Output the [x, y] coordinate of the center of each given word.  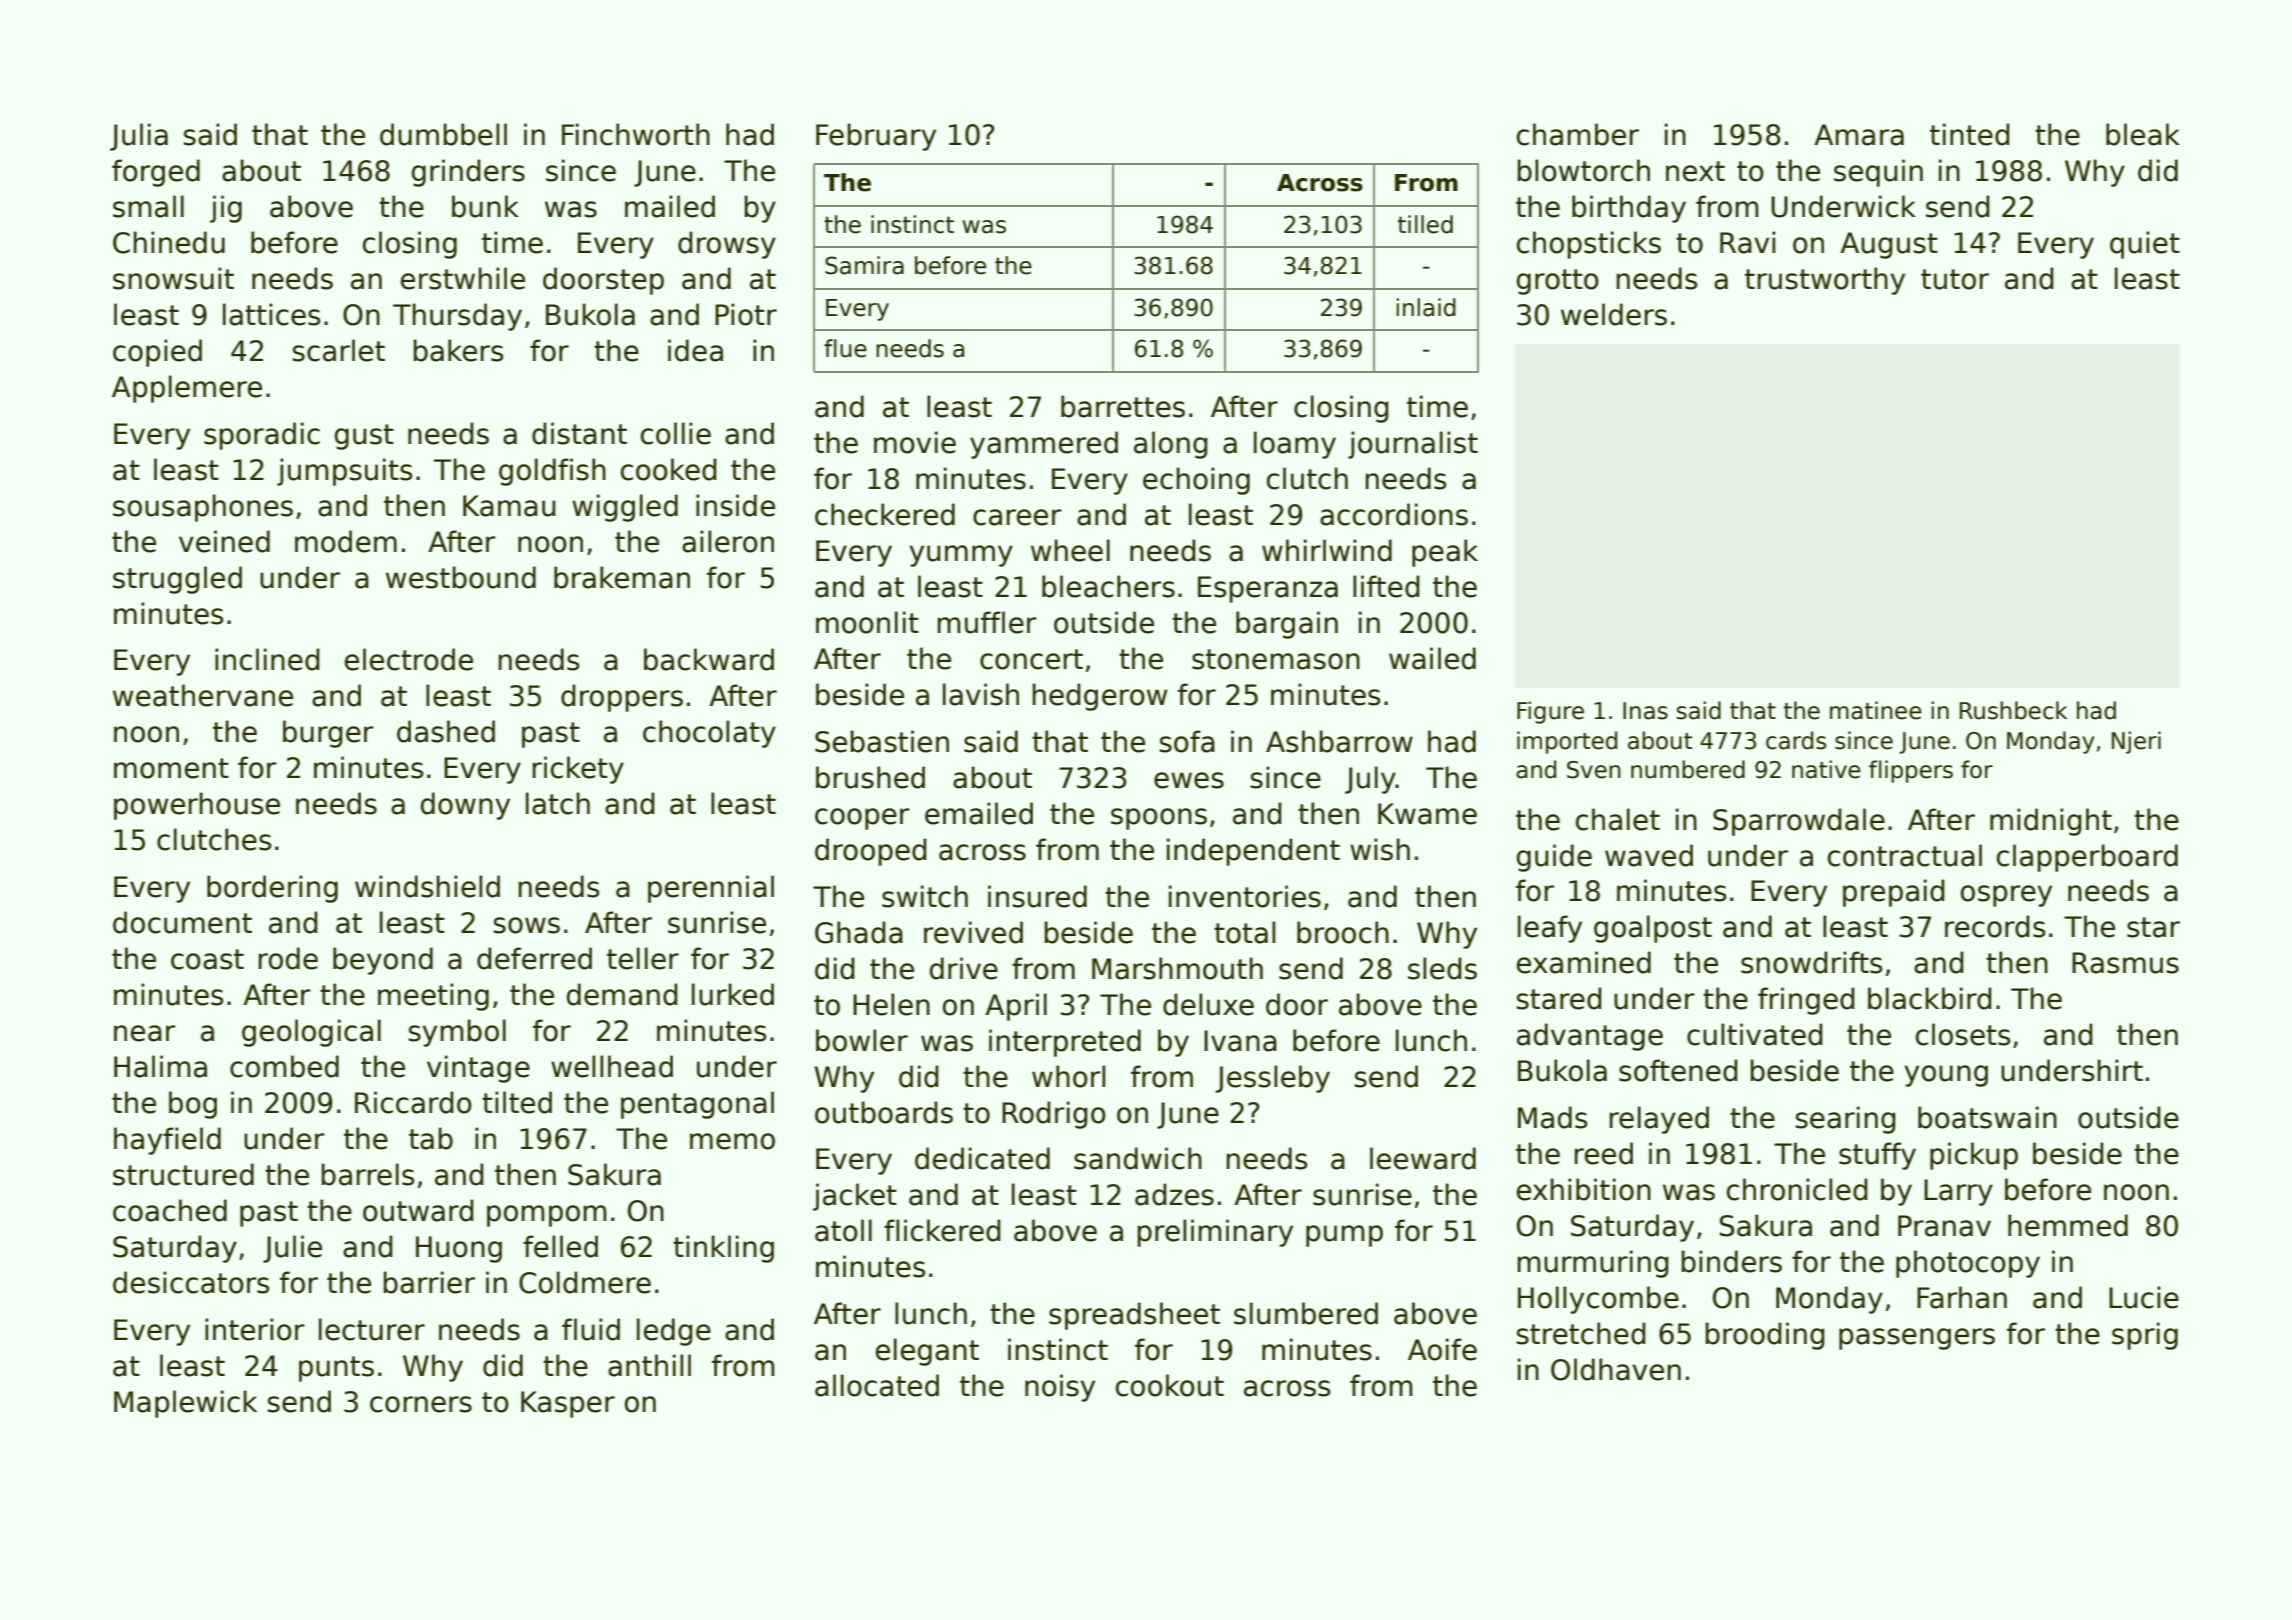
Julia [139, 137]
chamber [1578, 134]
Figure [1550, 712]
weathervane [203, 695]
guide [1554, 858]
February [876, 137]
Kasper [568, 1404]
